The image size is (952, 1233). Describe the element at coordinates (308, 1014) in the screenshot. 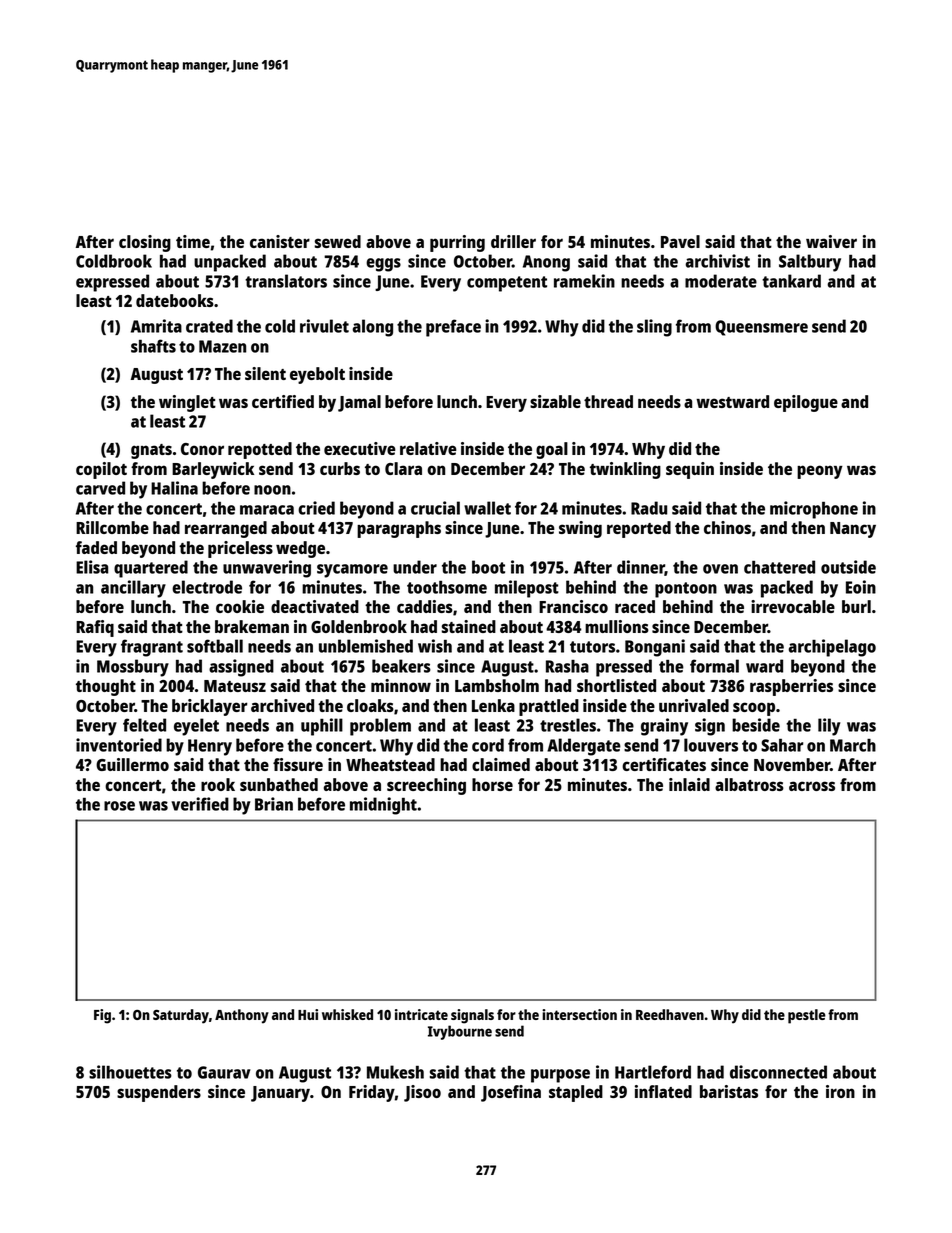

I see `Hui` at that location.
